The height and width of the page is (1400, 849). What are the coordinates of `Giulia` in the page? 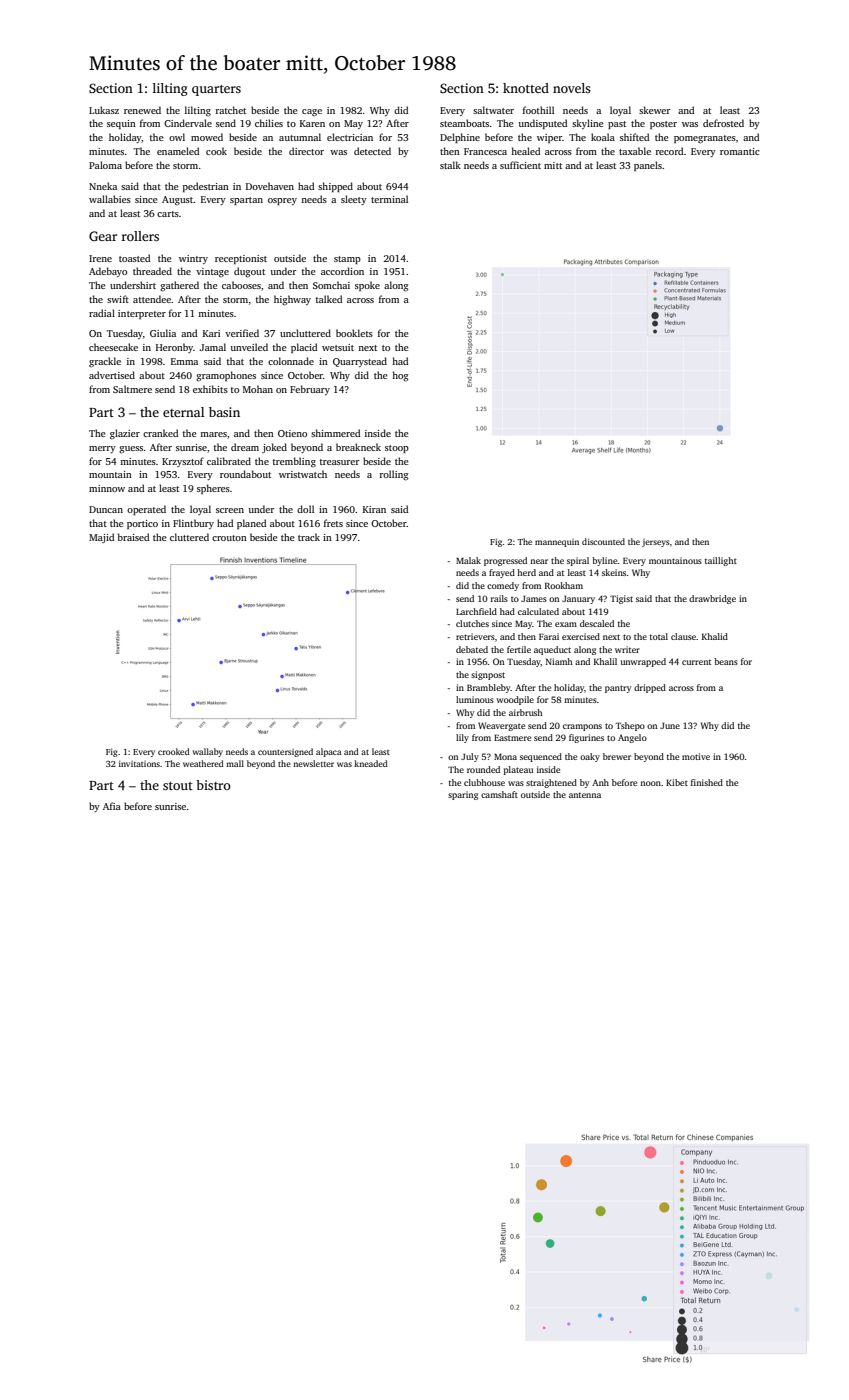 It's located at (163, 333).
